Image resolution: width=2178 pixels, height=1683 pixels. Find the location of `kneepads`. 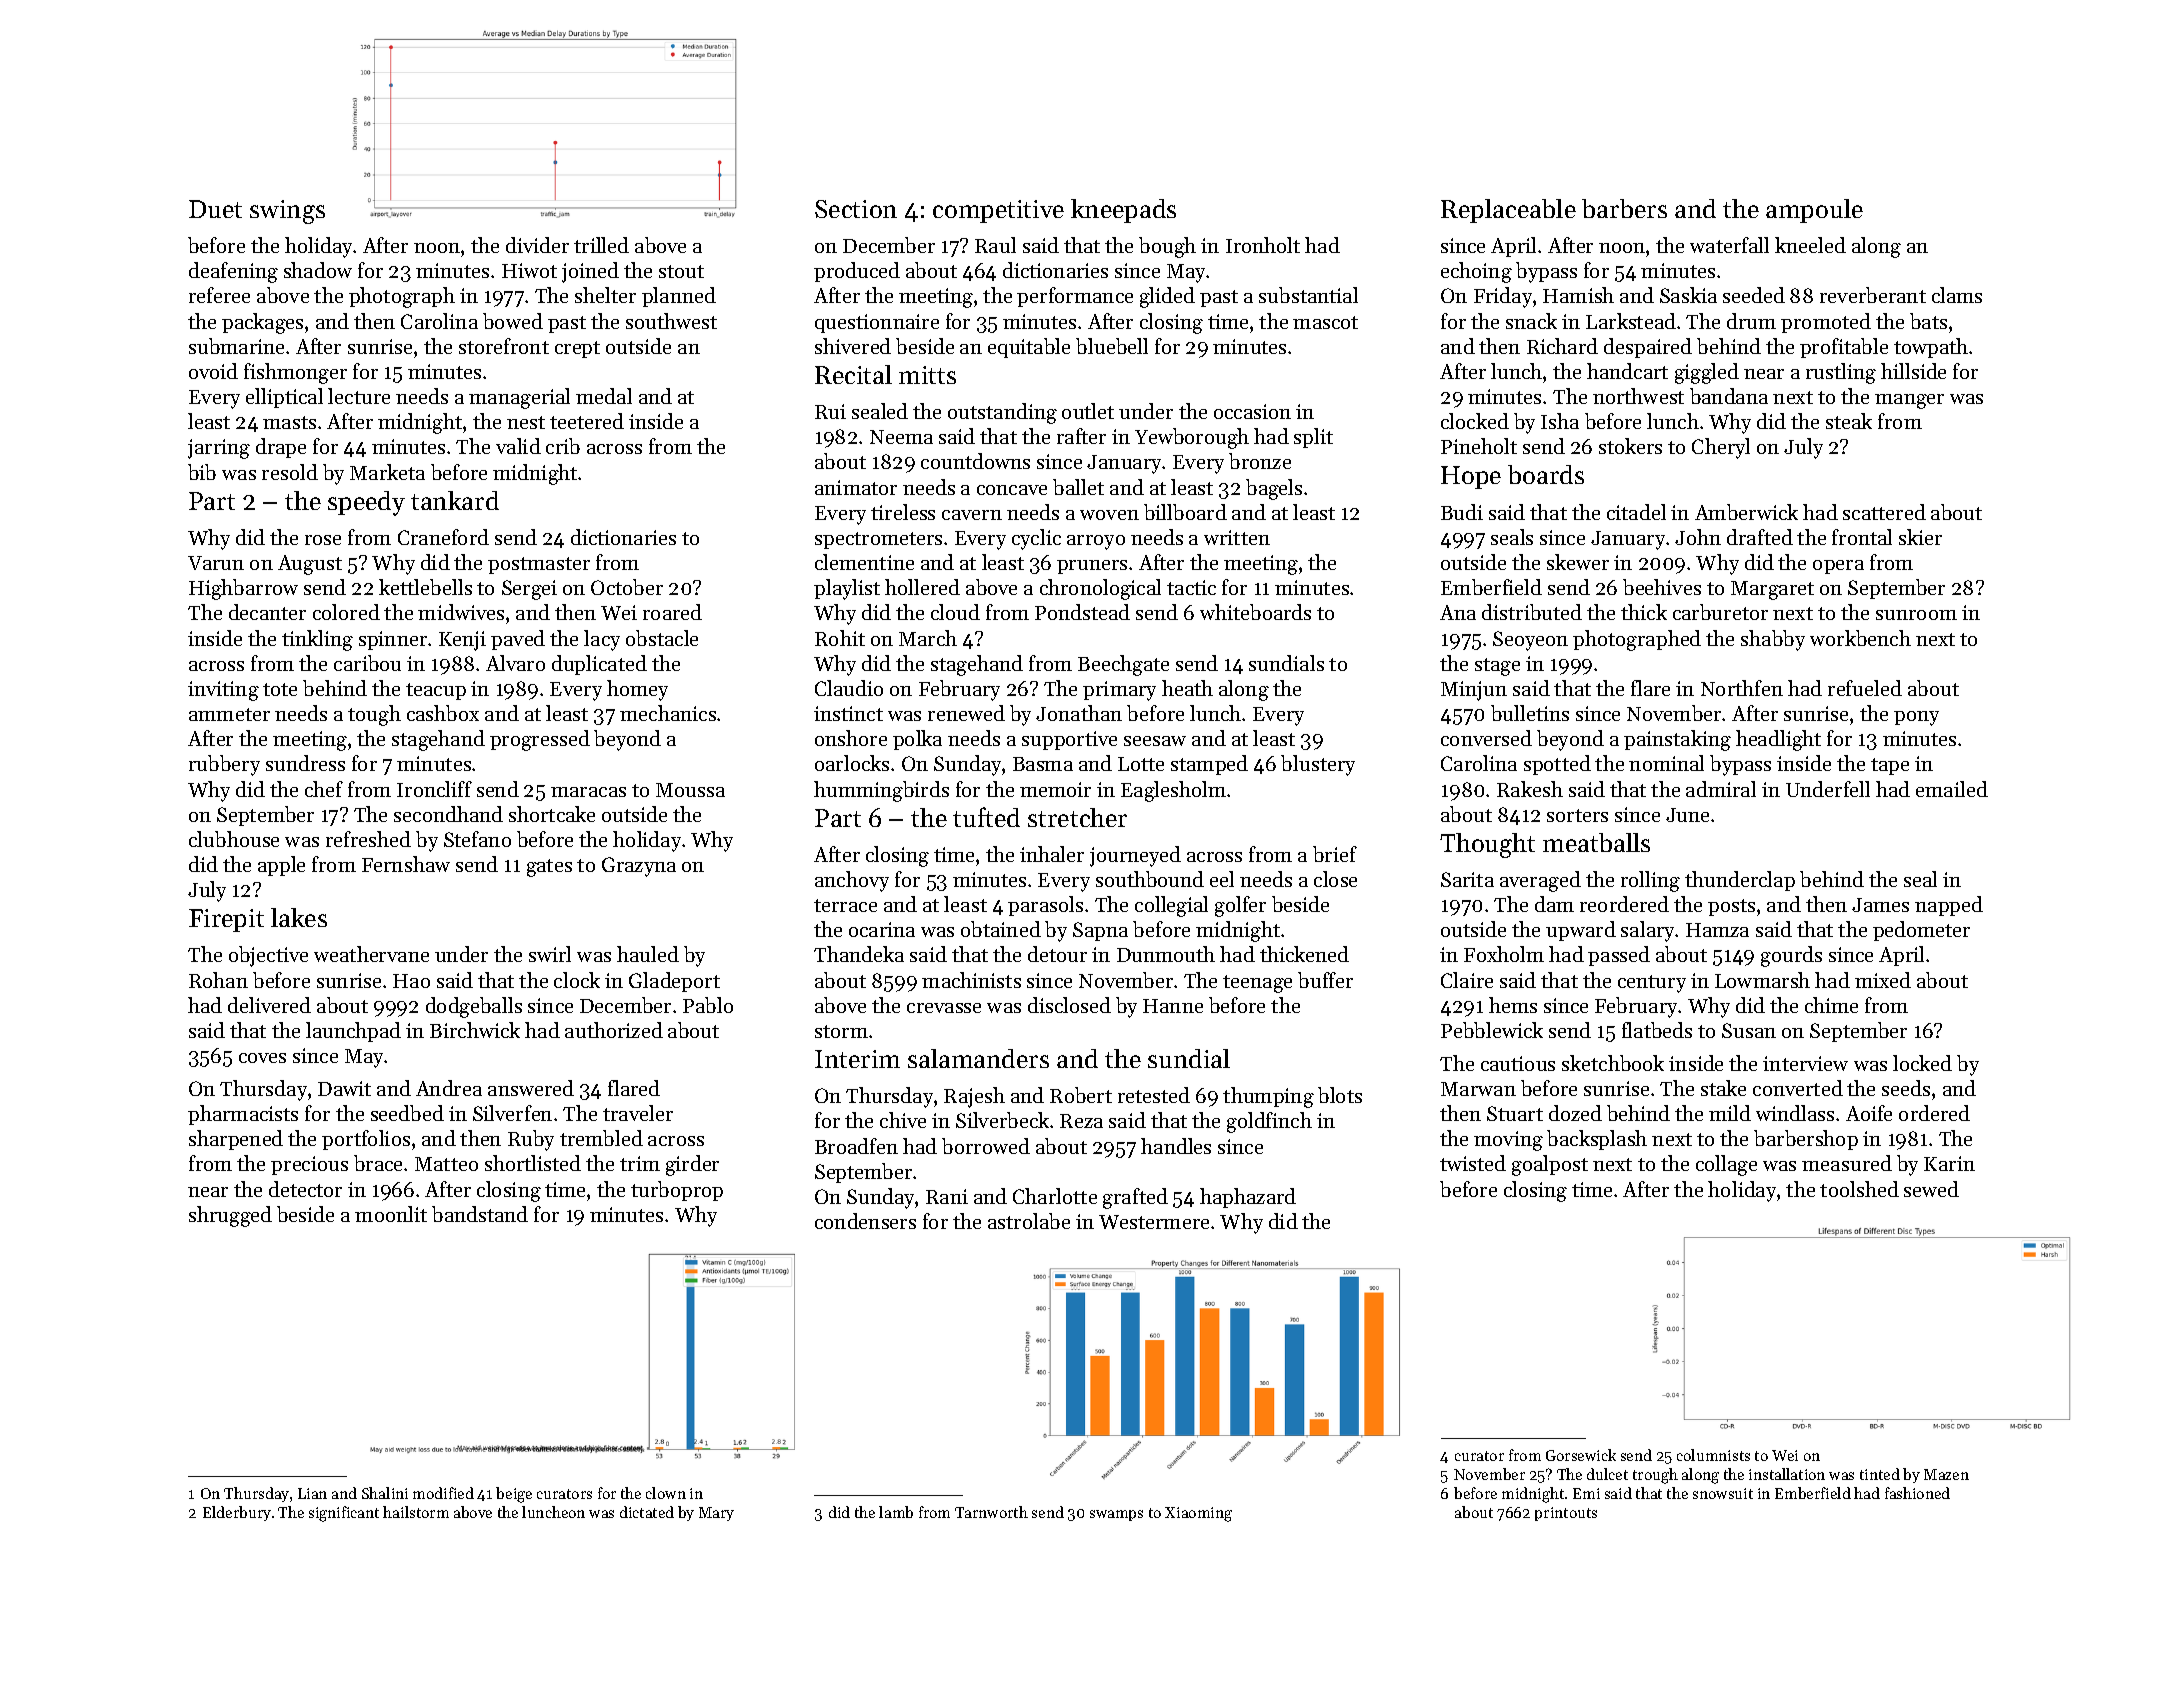

kneepads is located at coordinates (1123, 211).
